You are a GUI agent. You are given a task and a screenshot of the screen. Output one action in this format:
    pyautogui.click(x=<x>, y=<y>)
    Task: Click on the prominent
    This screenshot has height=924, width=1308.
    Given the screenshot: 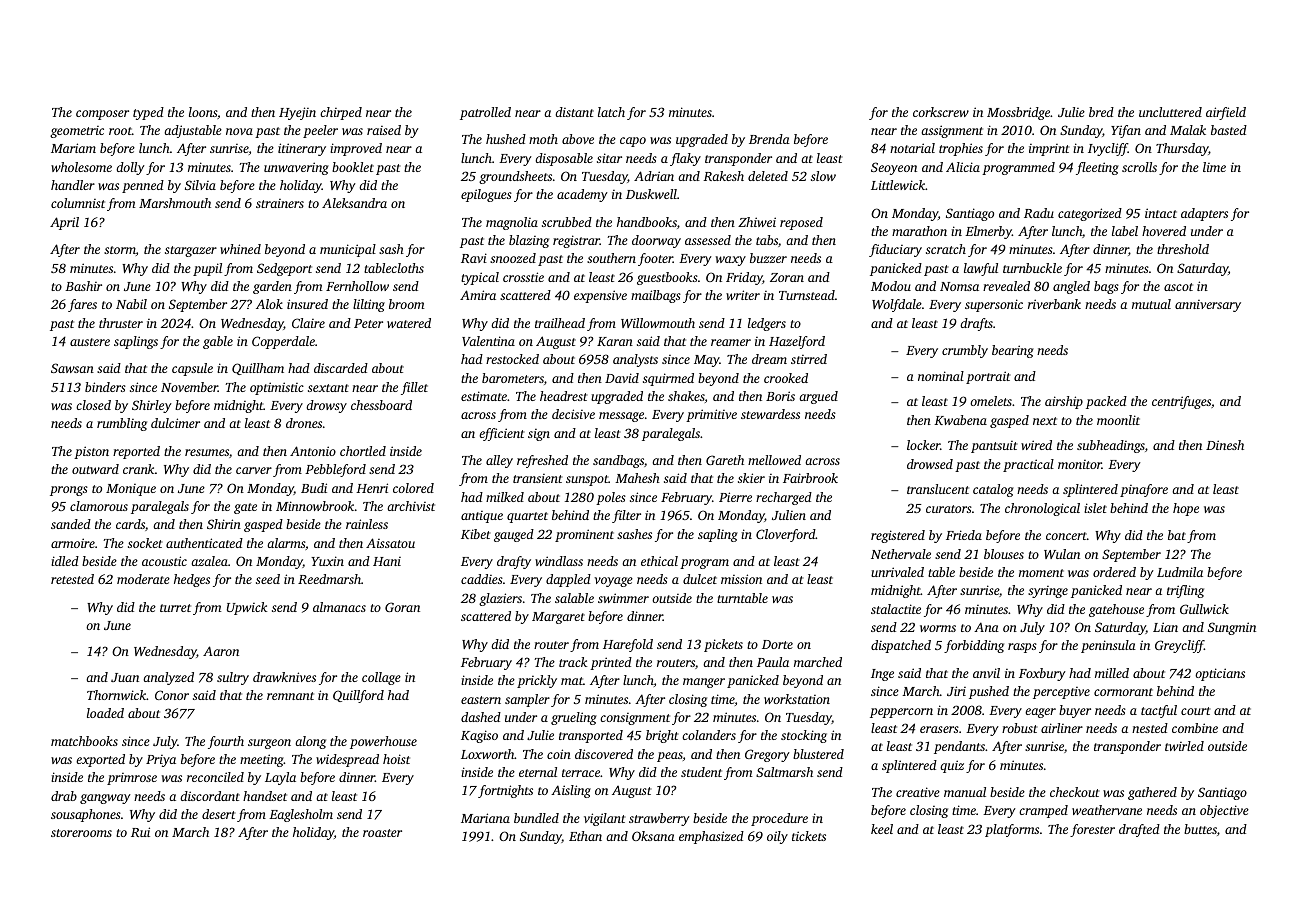 What is the action you would take?
    pyautogui.click(x=584, y=535)
